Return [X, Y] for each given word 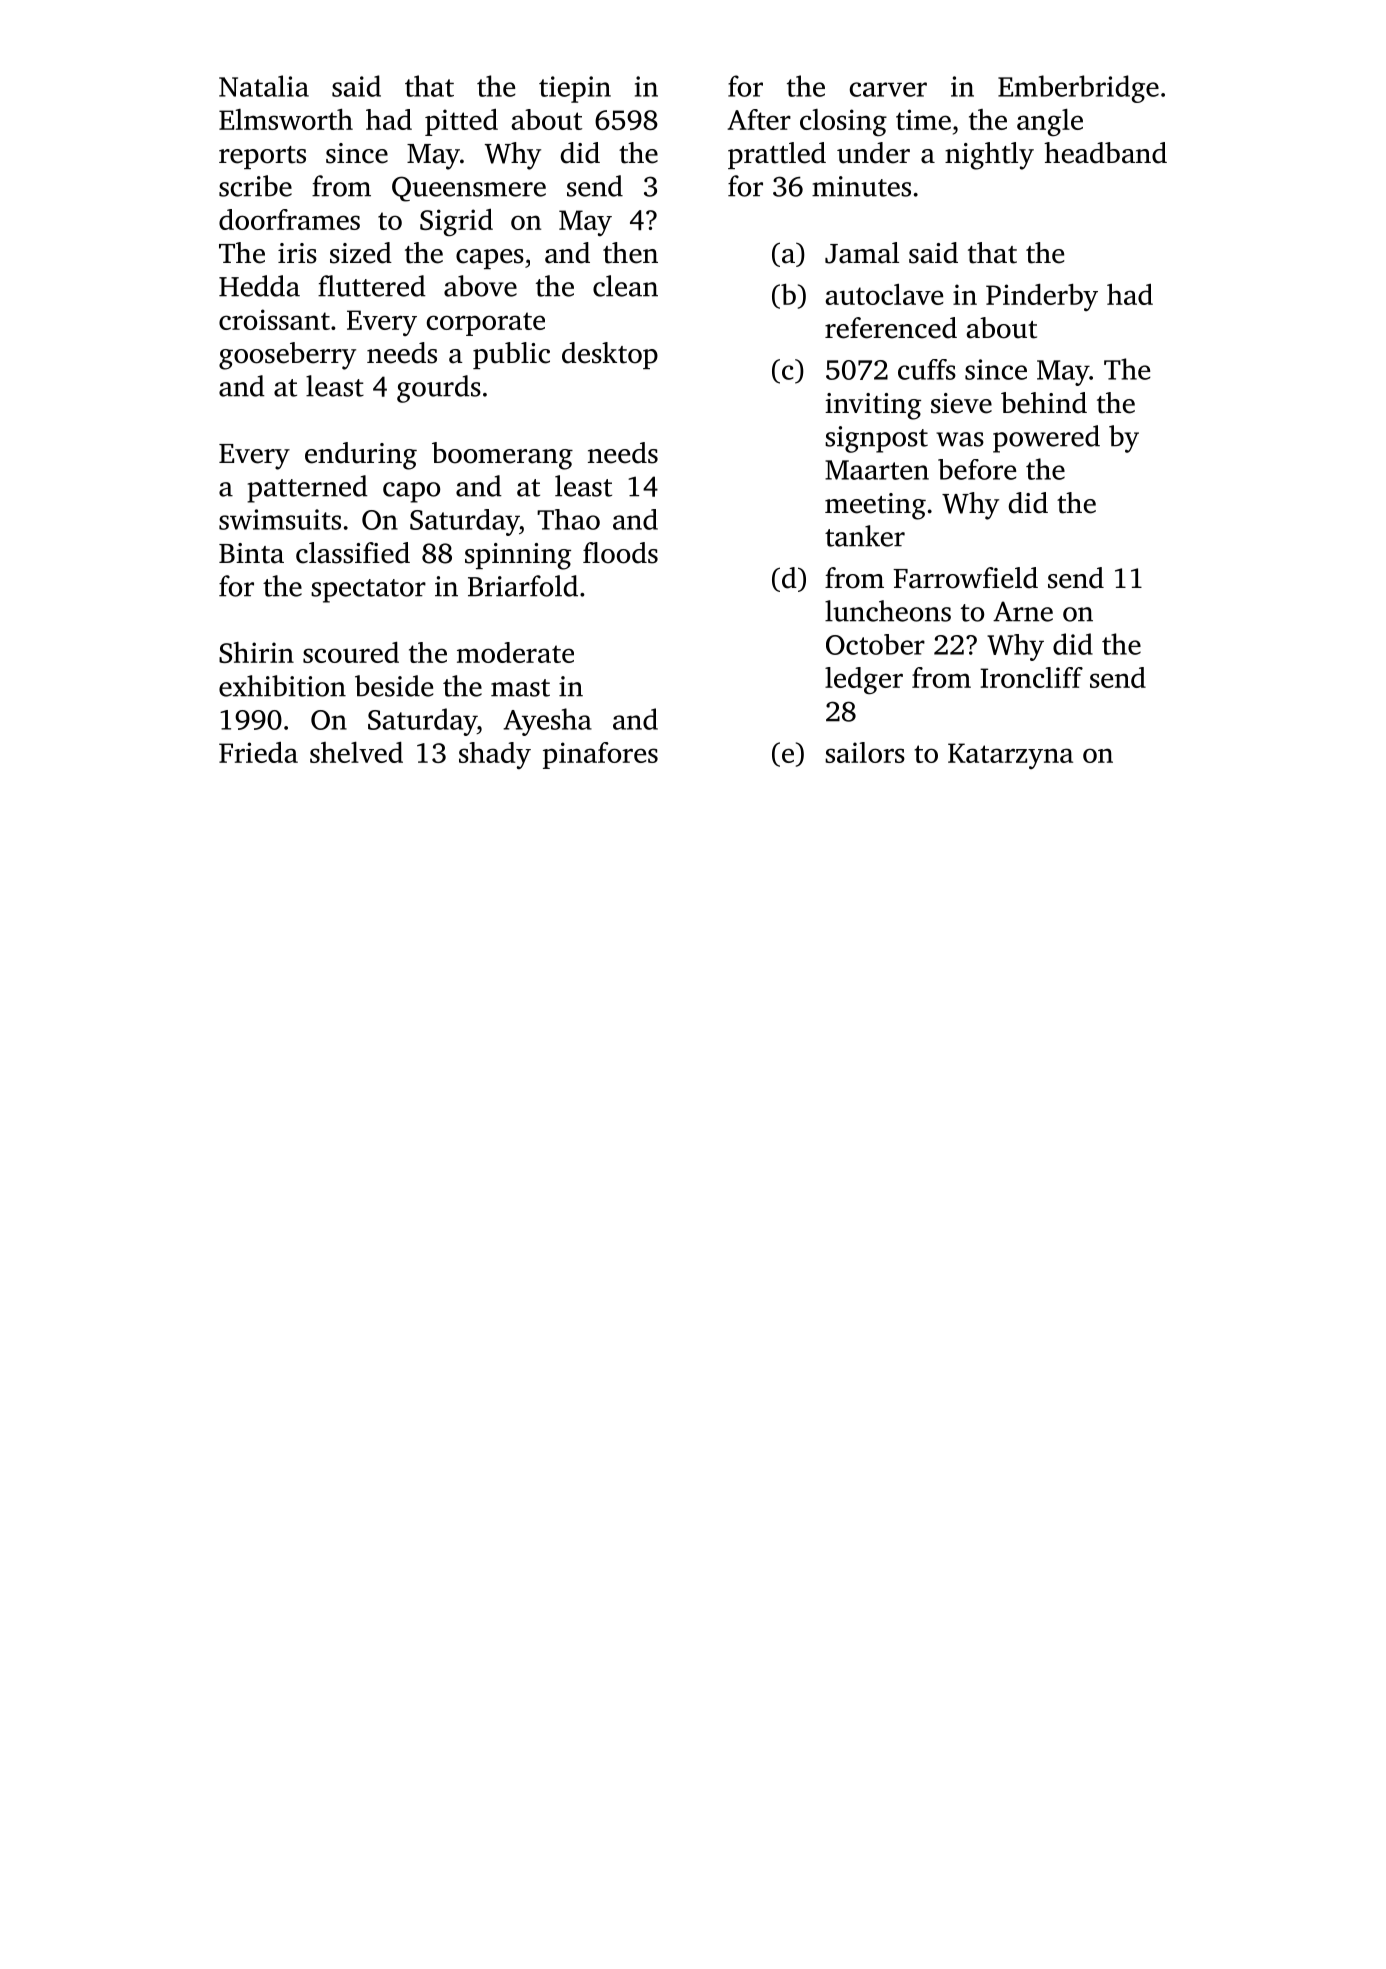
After [759, 119]
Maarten [877, 470]
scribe [255, 186]
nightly [989, 156]
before [977, 469]
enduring [361, 456]
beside [394, 686]
